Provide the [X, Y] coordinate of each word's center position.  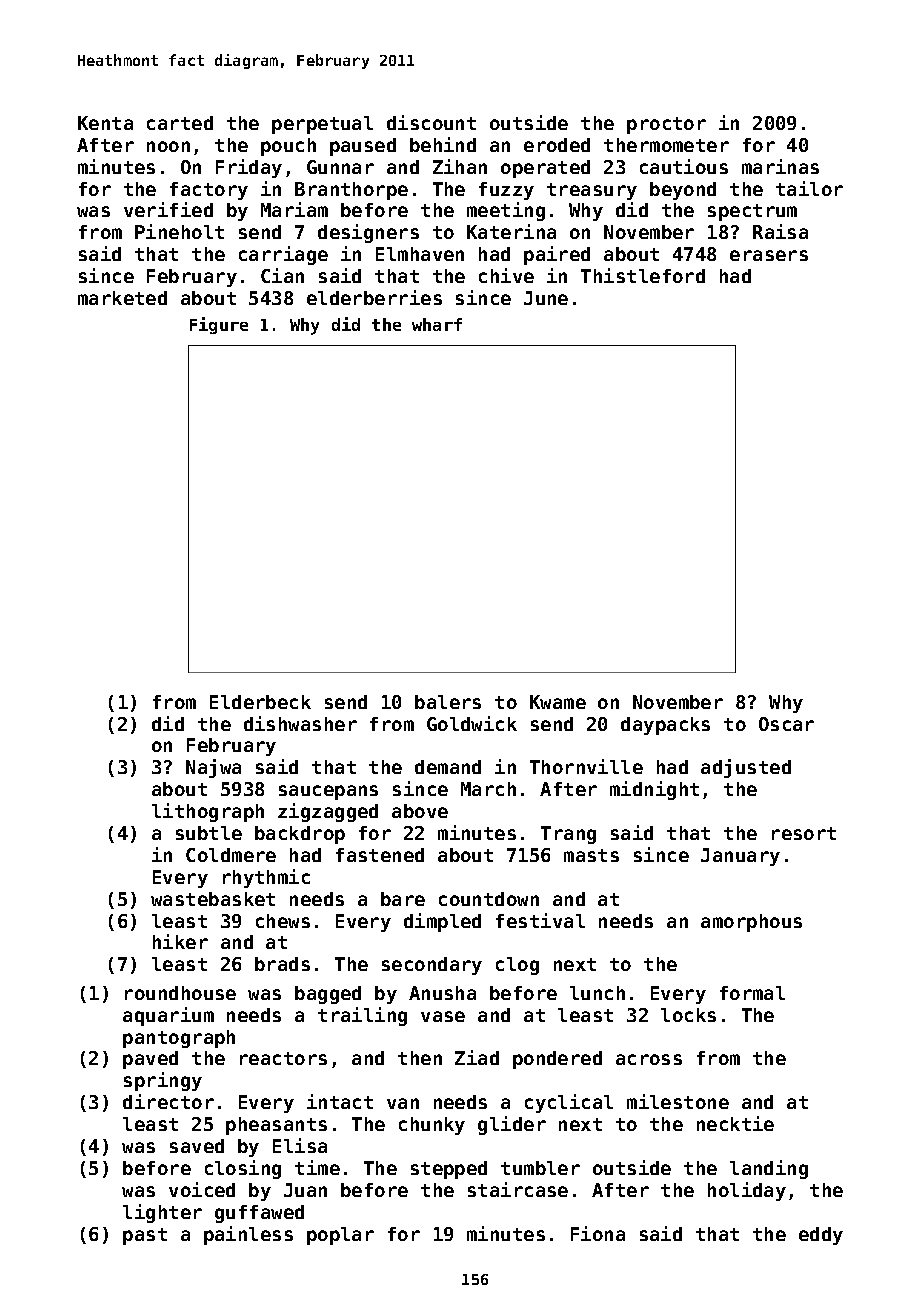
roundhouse [180, 993]
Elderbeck [260, 702]
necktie [735, 1123]
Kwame [558, 702]
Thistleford [643, 275]
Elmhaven [420, 254]
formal [752, 993]
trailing [362, 1016]
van [403, 1103]
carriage [283, 255]
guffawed [259, 1214]
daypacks [665, 726]
